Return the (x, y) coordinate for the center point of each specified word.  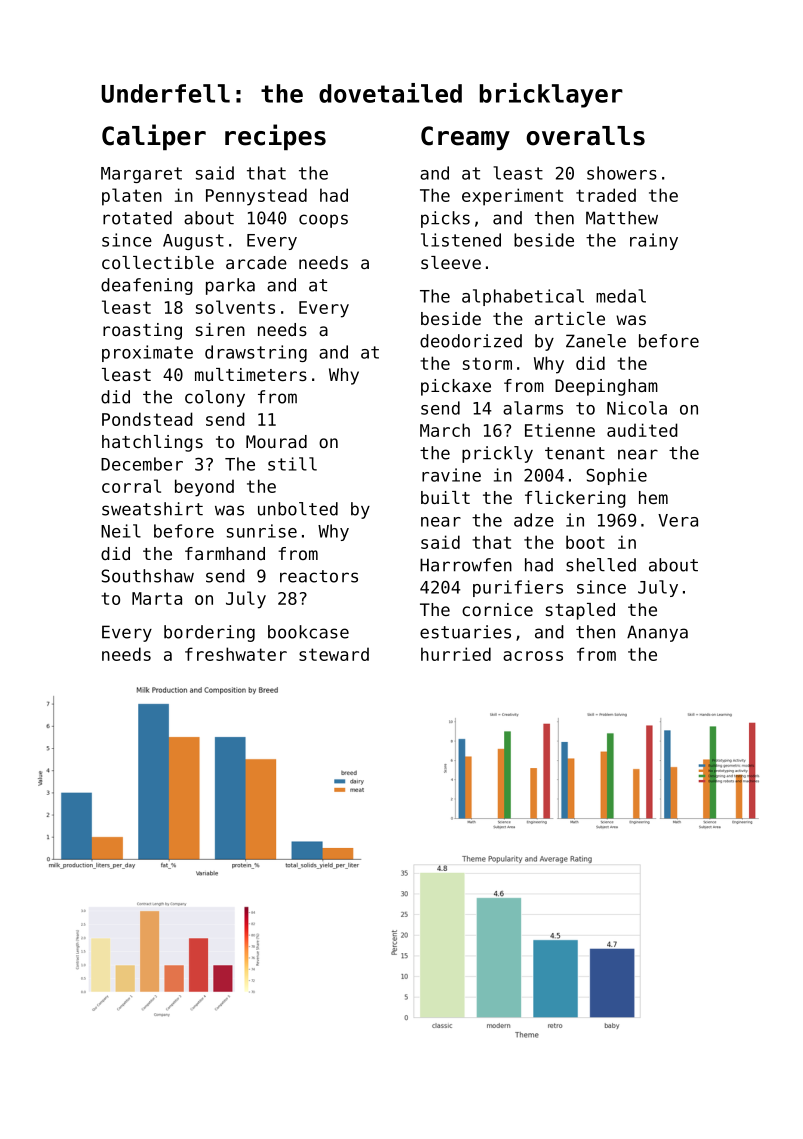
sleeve (451, 262)
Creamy (465, 138)
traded (606, 195)
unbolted (298, 509)
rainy (654, 241)
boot (585, 542)
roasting (142, 331)
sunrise (262, 531)
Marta (157, 598)
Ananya (657, 633)
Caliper (154, 137)
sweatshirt (152, 509)
